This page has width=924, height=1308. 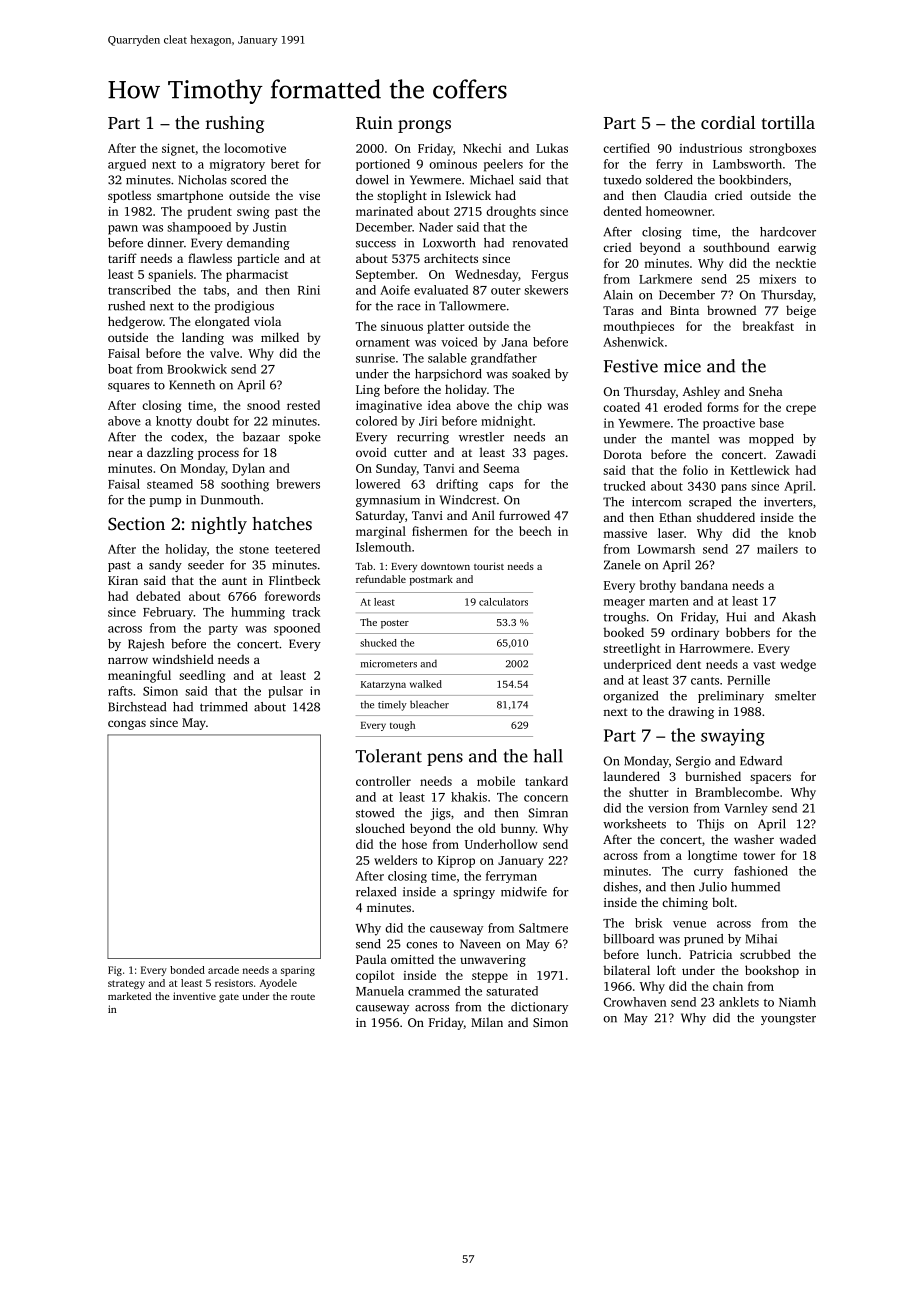 What do you see at coordinates (178, 150) in the page?
I see `signet` at bounding box center [178, 150].
